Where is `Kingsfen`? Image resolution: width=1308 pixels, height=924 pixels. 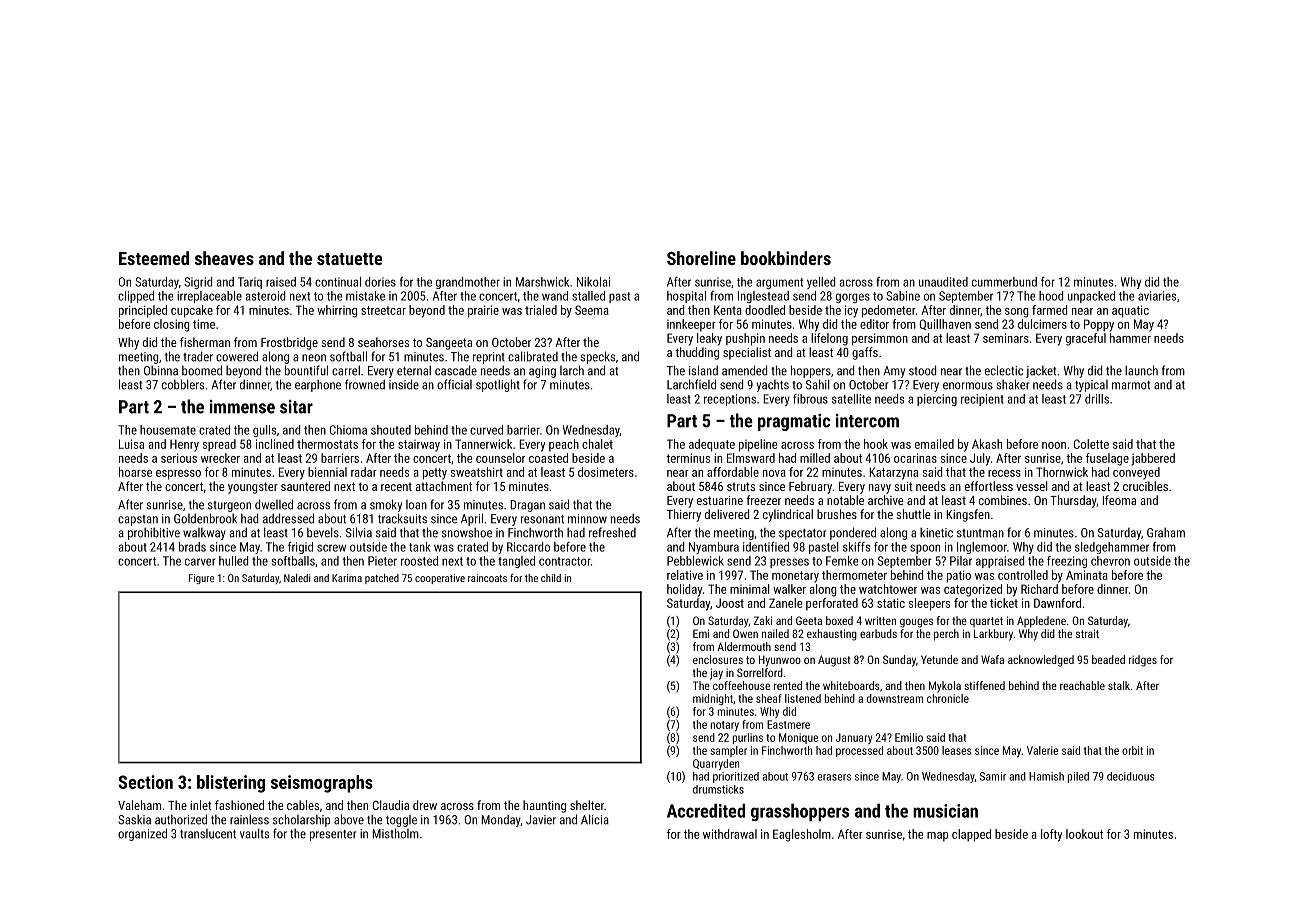 Kingsfen is located at coordinates (968, 515).
